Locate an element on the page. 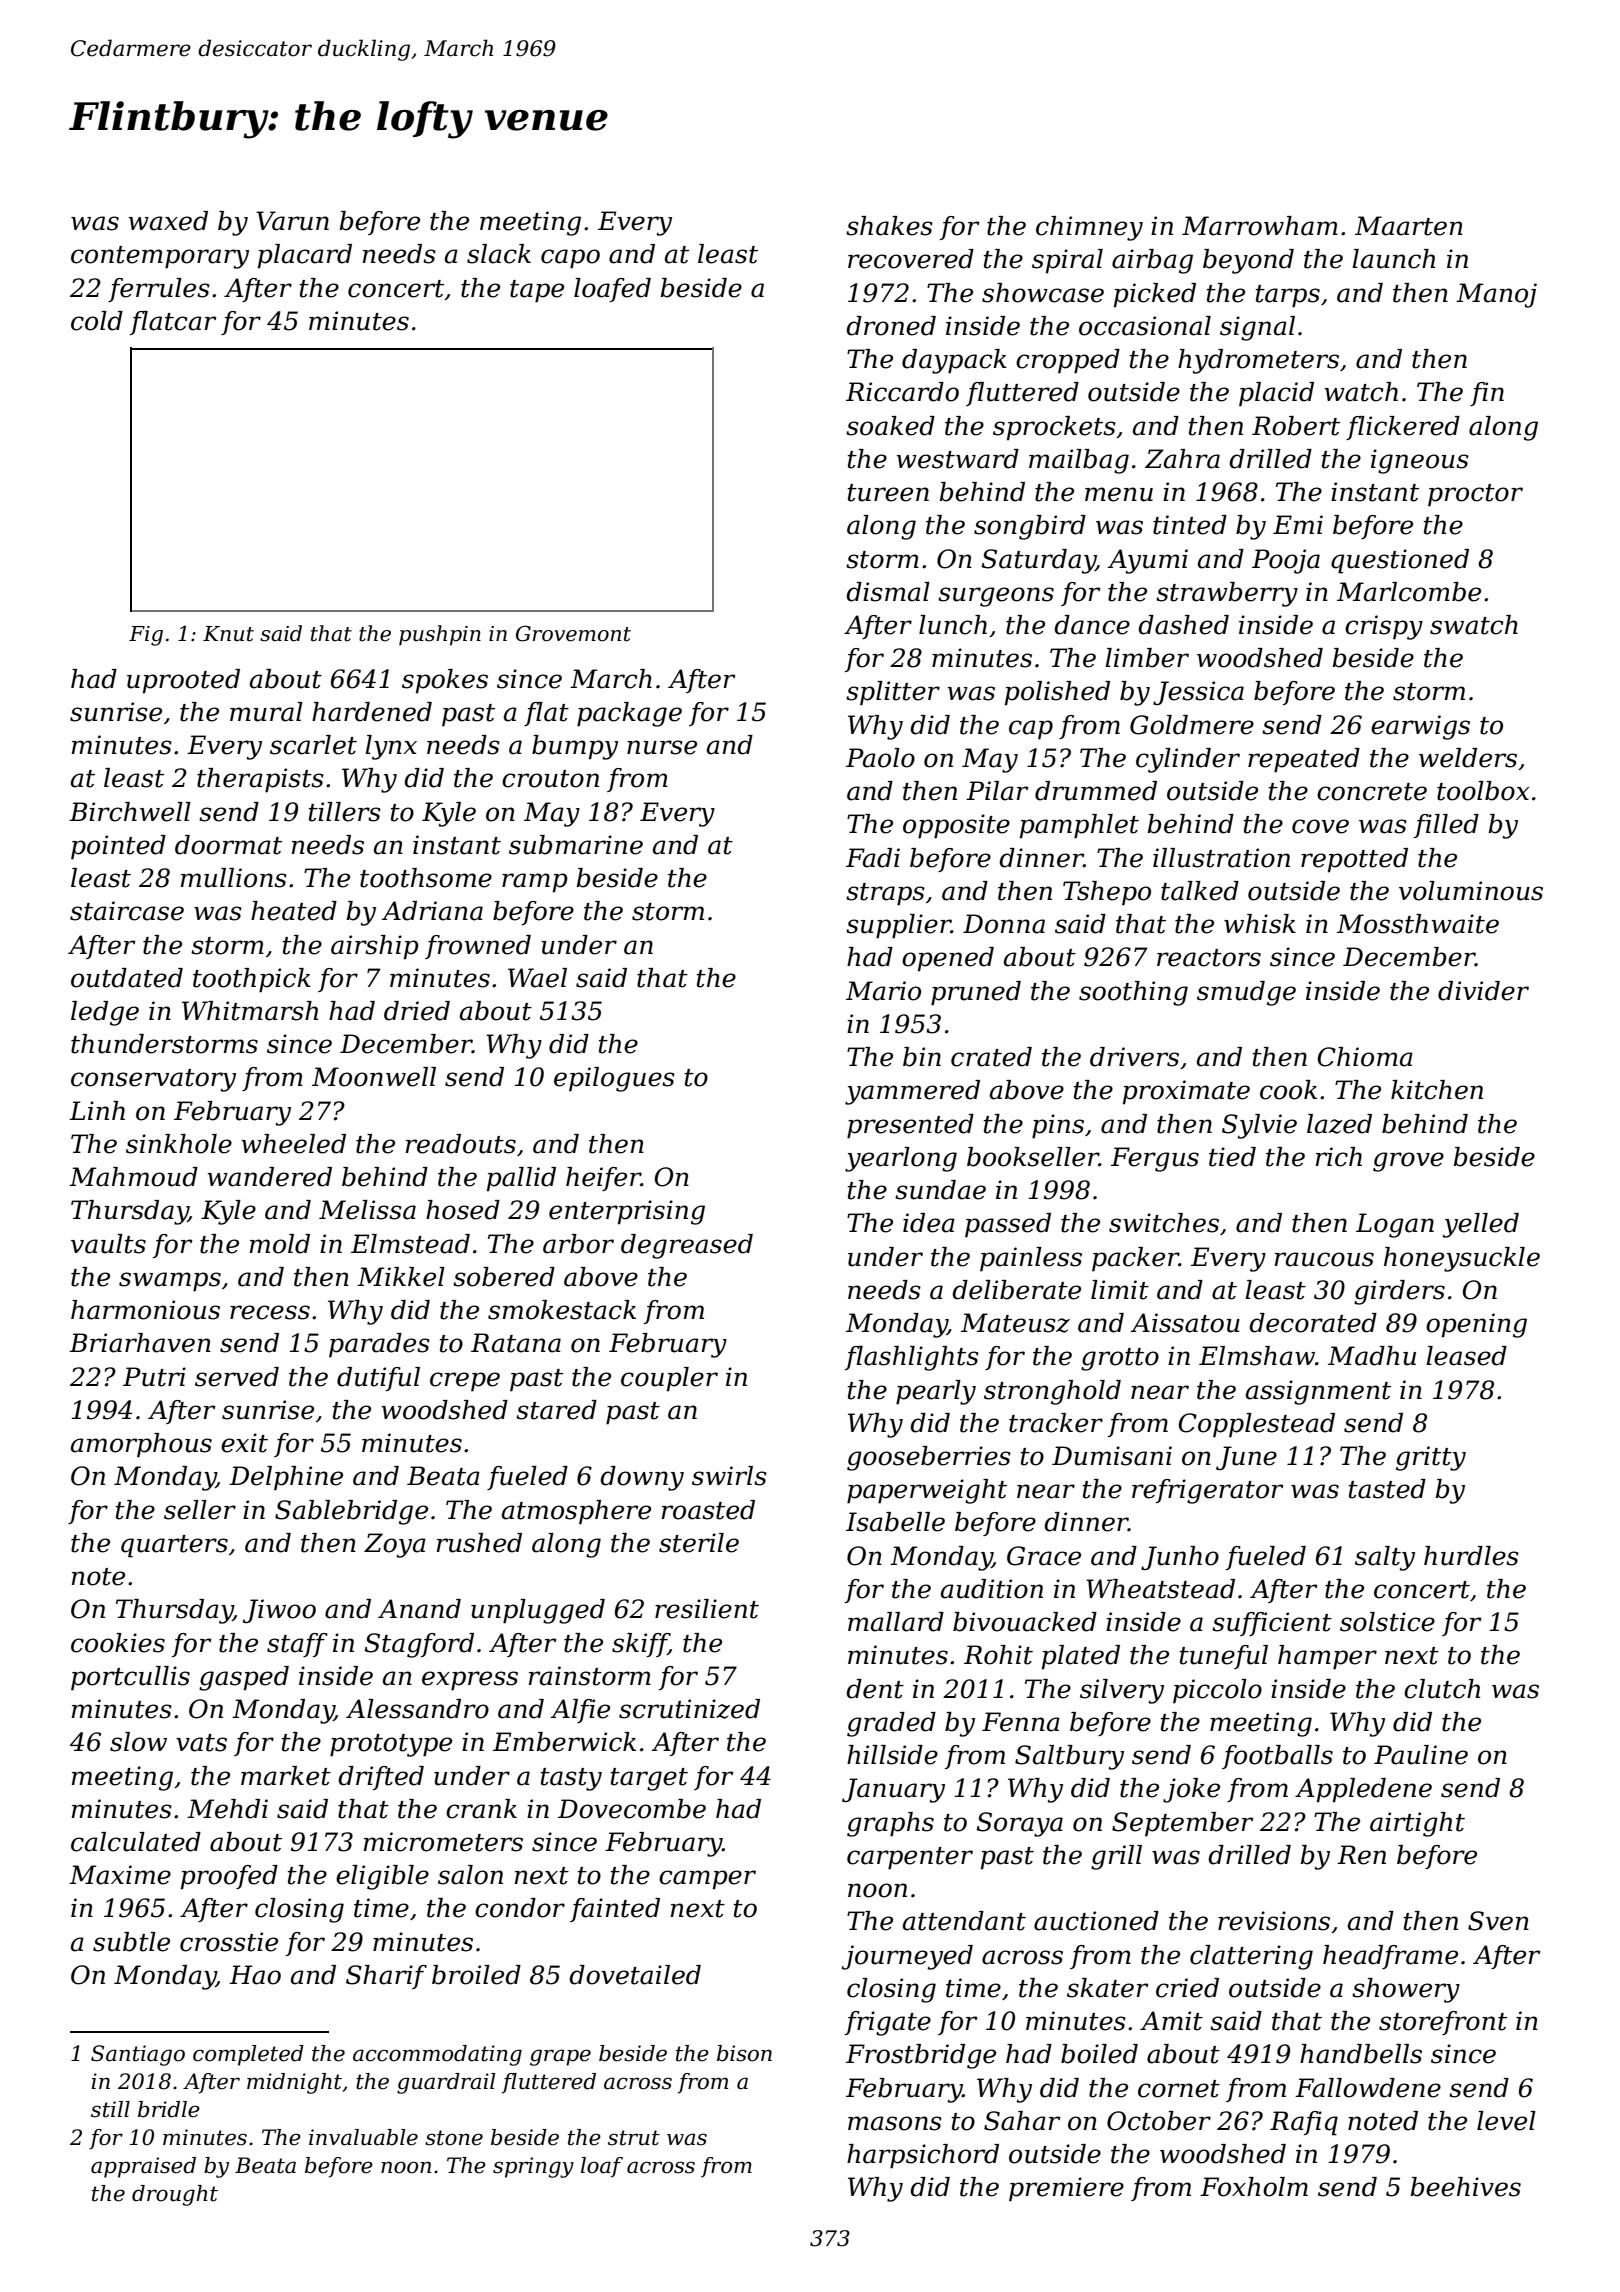 The image size is (1620, 2292). Wael is located at coordinates (537, 978).
